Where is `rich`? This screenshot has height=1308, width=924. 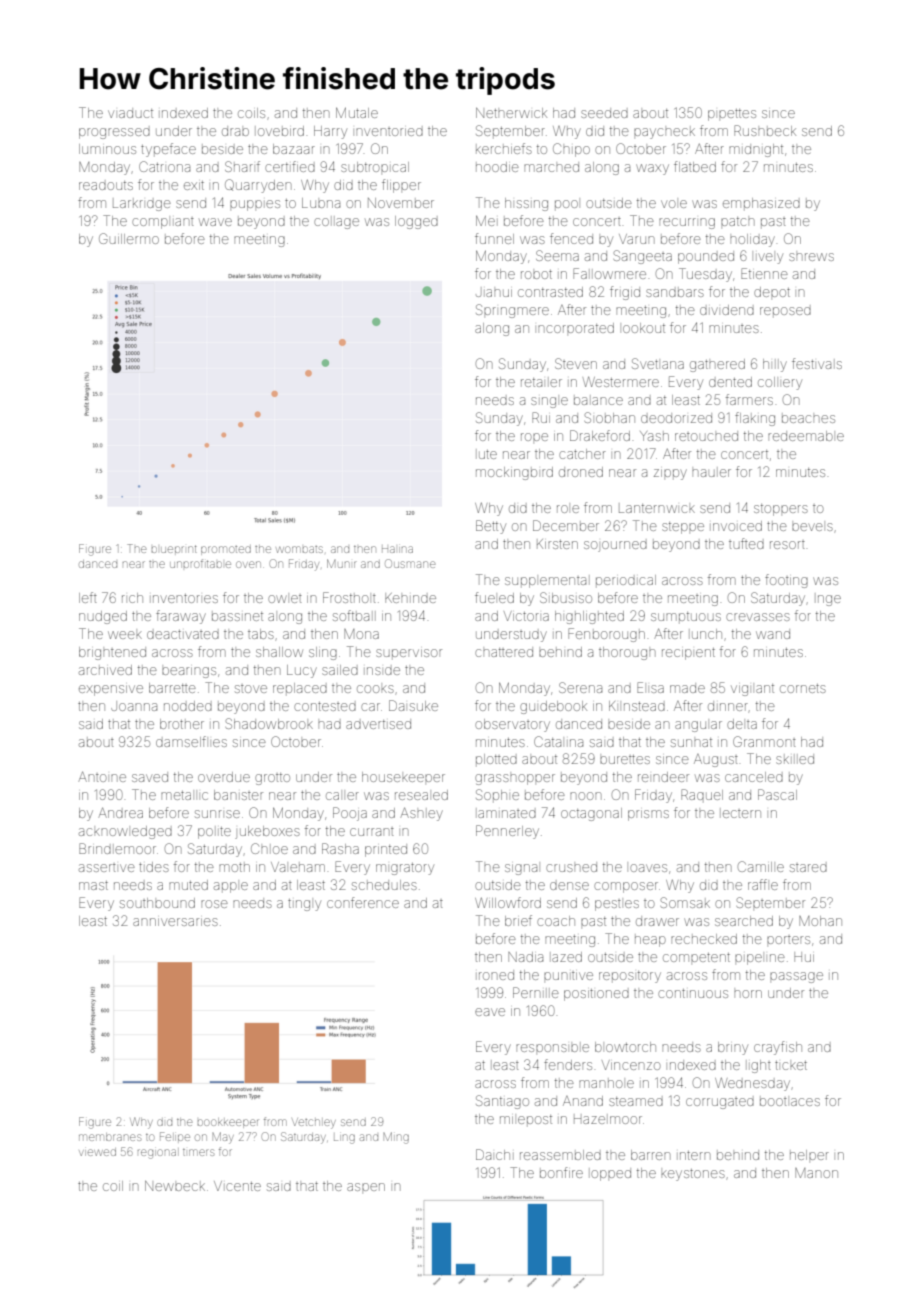
rich is located at coordinates (132, 598).
